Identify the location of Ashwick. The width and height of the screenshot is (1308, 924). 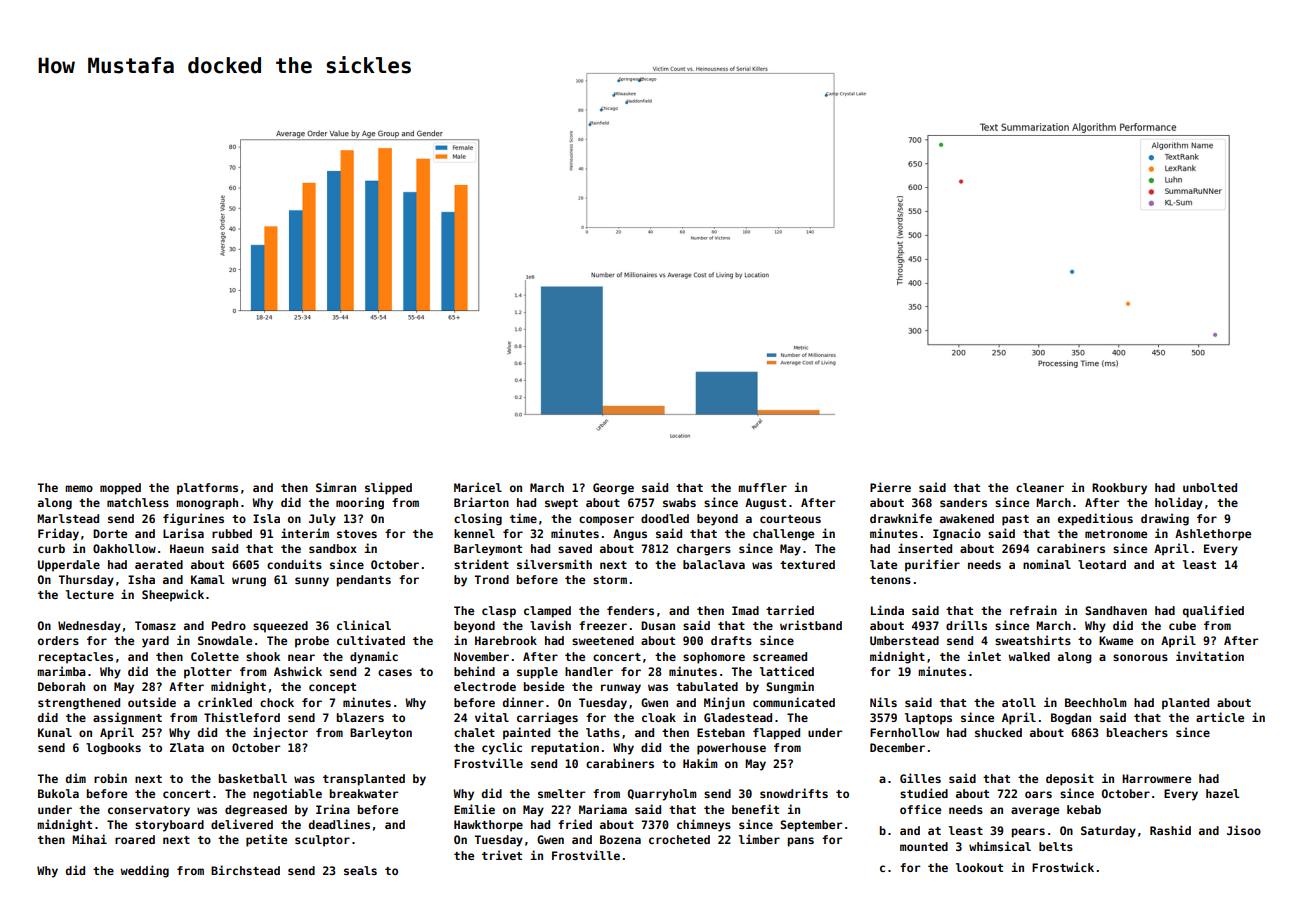
(298, 671).
